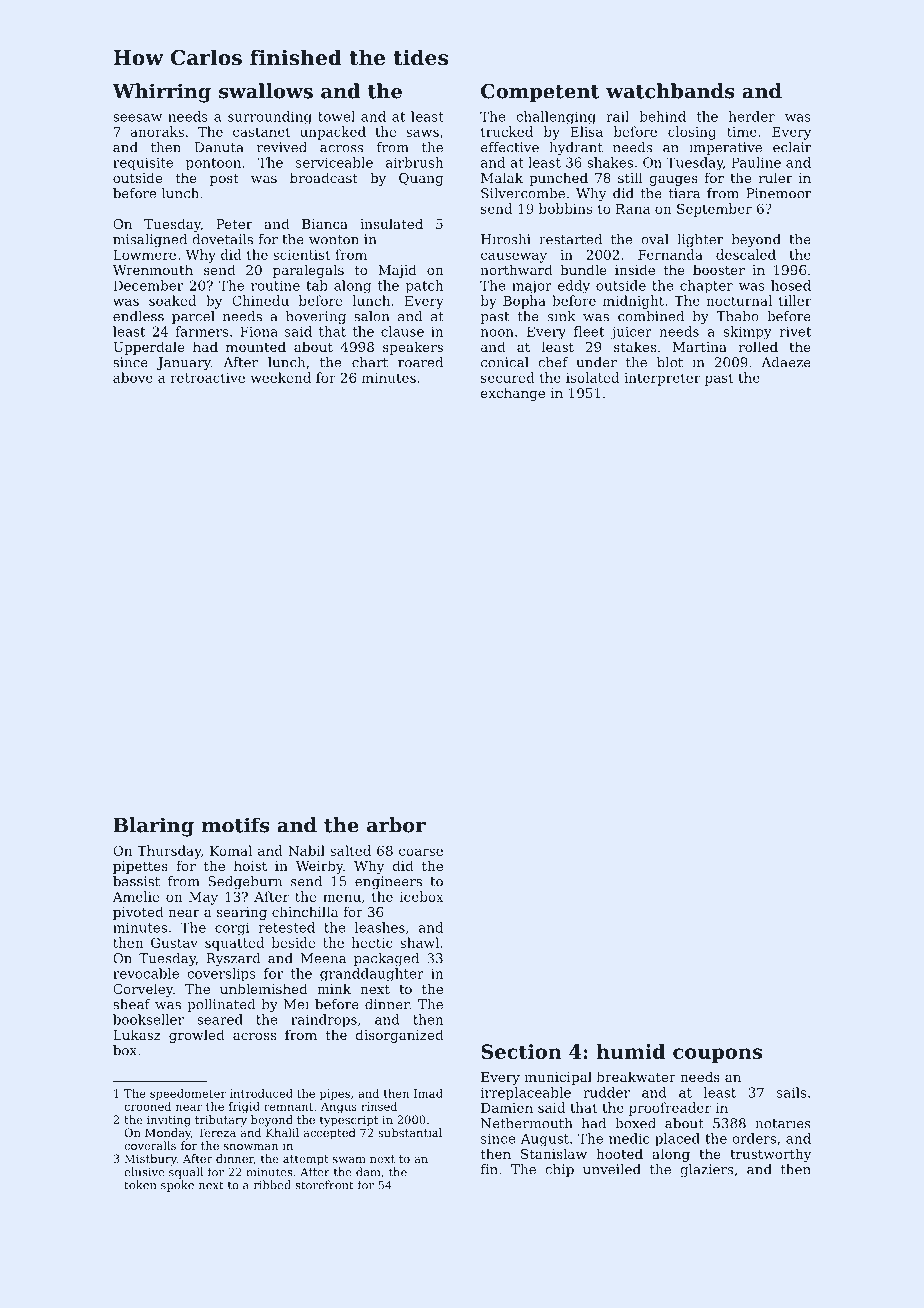 The height and width of the image is (1308, 924). I want to click on disorganized, so click(399, 1036).
